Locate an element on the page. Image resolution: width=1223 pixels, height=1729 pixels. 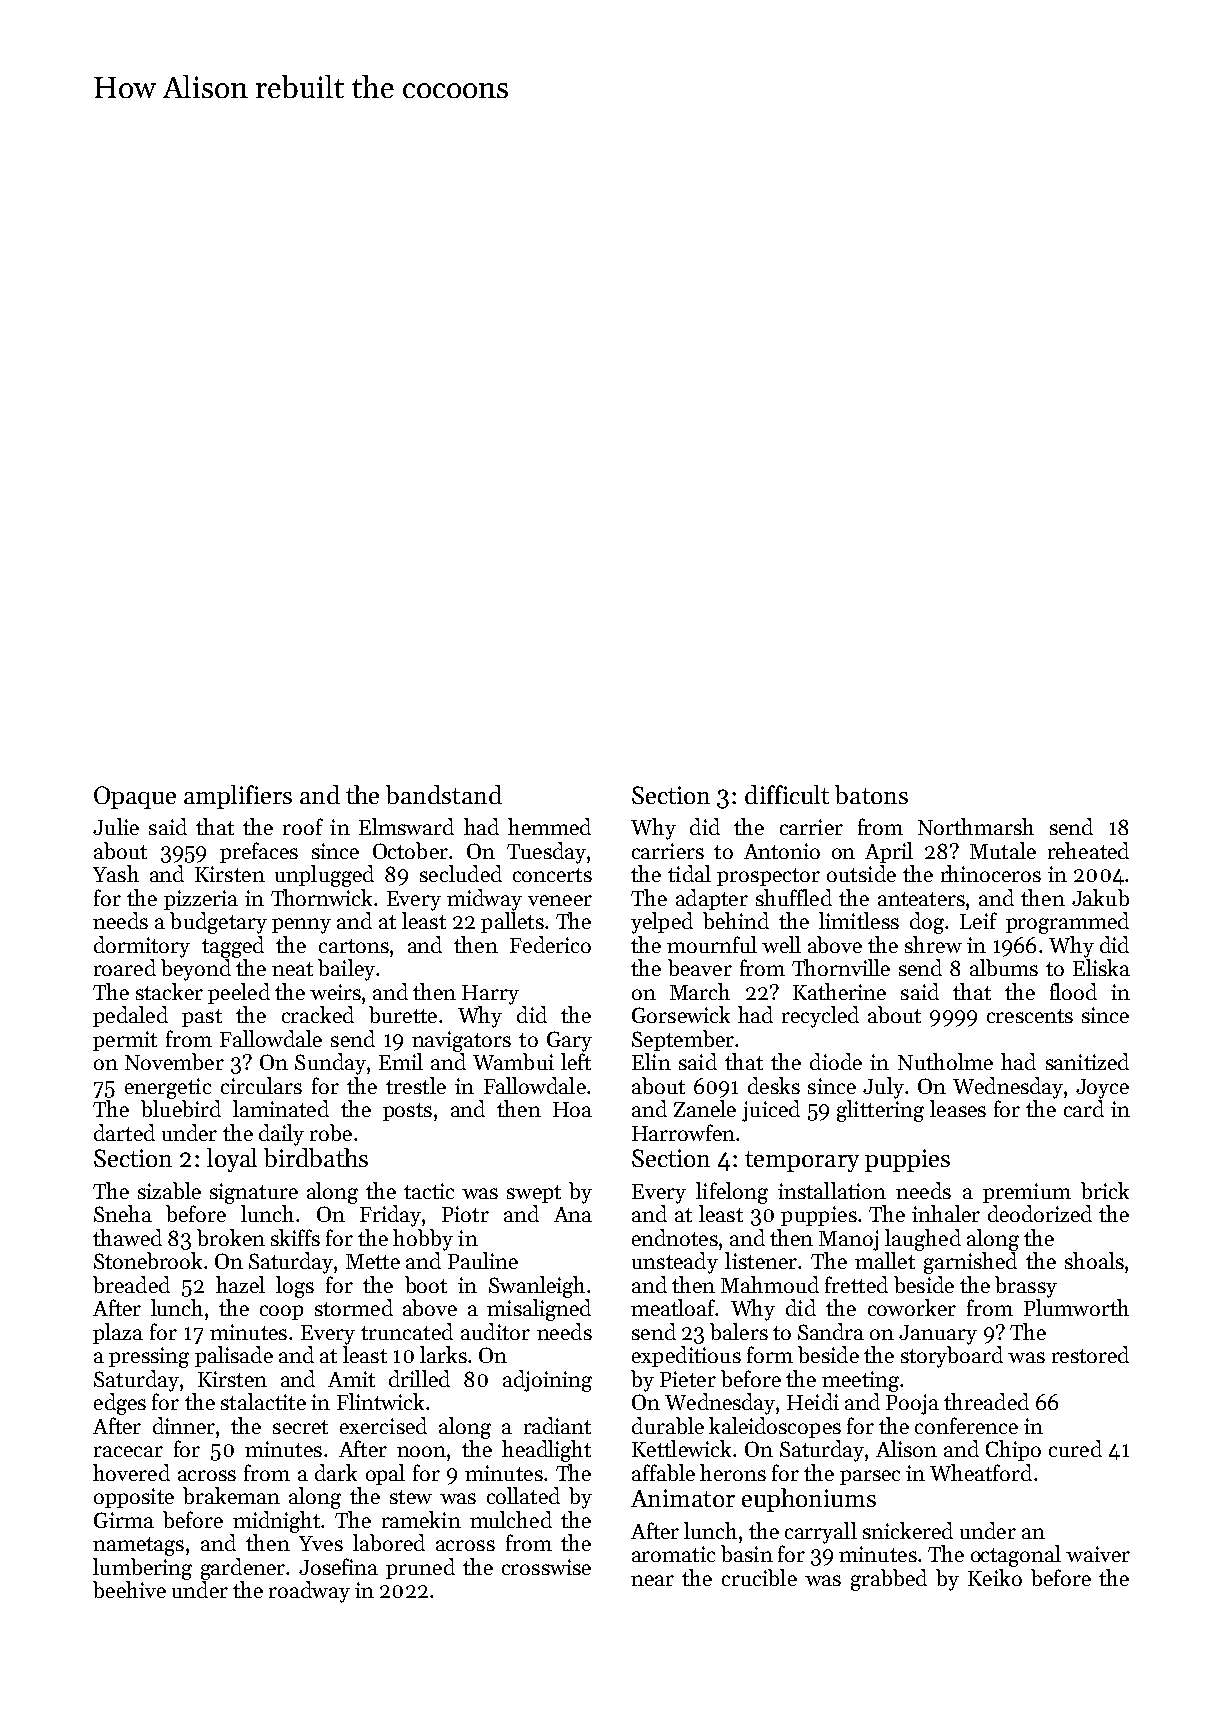
Manoj is located at coordinates (848, 1240).
